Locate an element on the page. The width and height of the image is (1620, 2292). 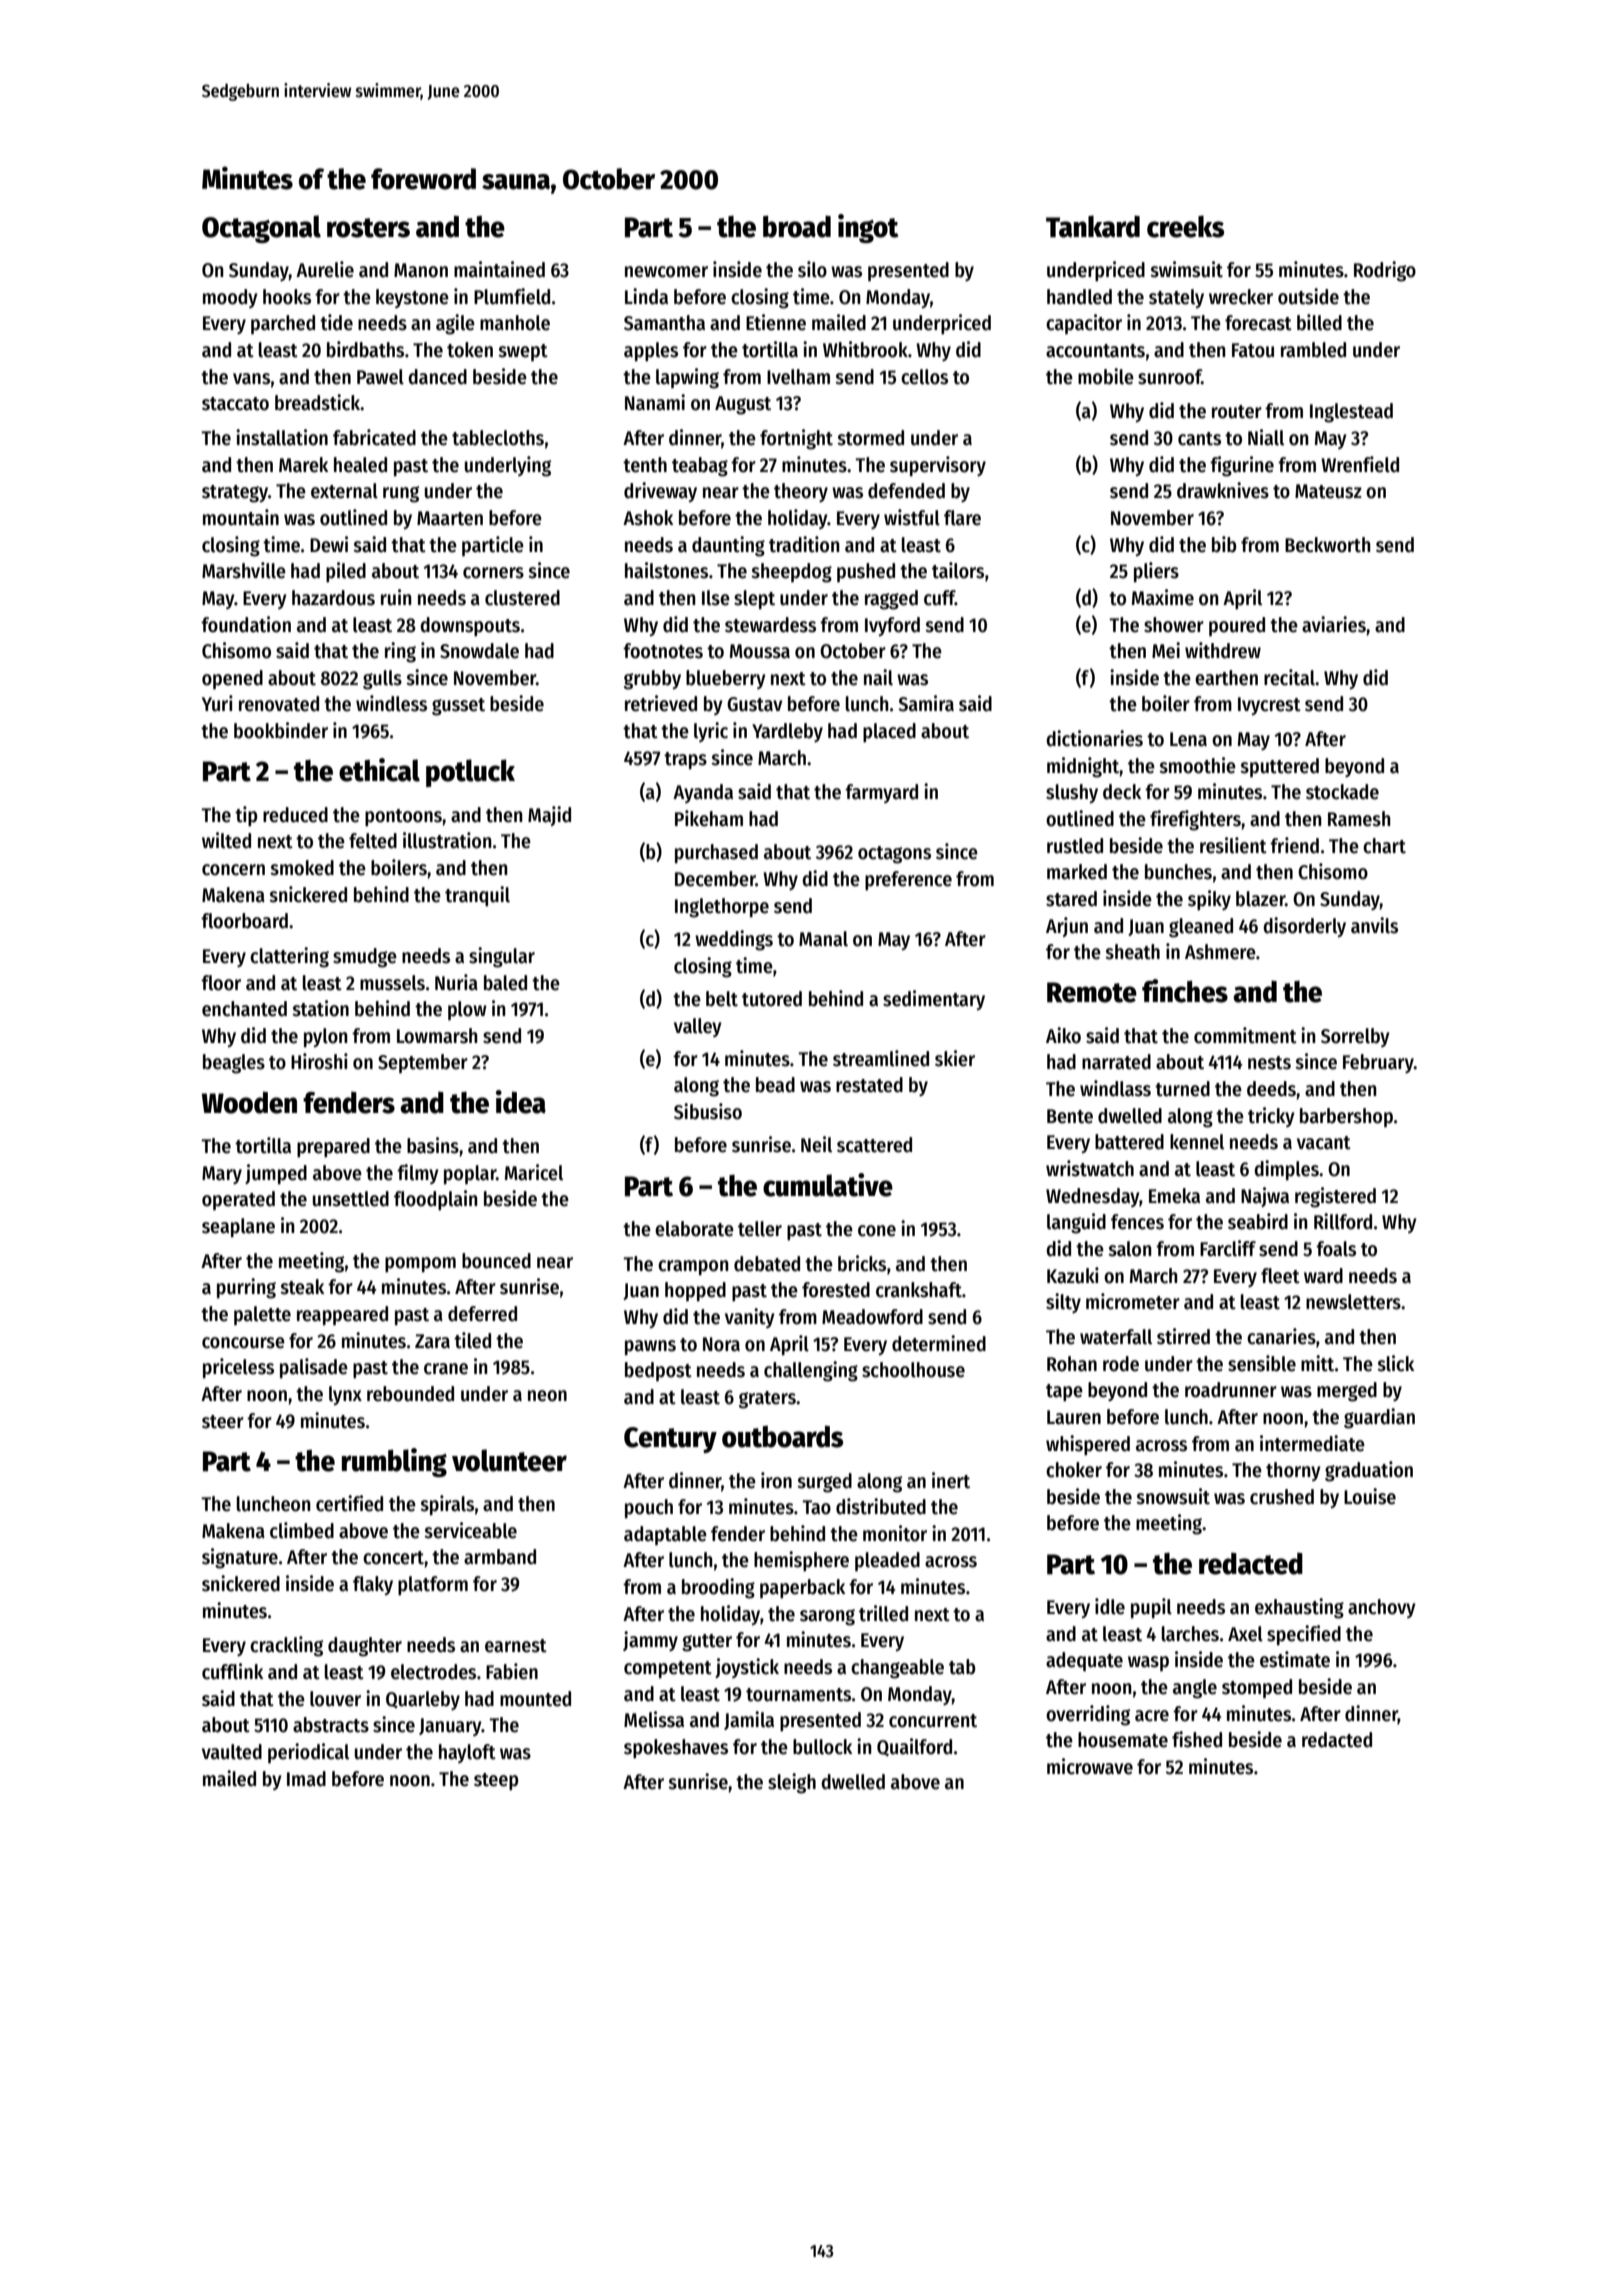
deferred is located at coordinates (482, 1314).
